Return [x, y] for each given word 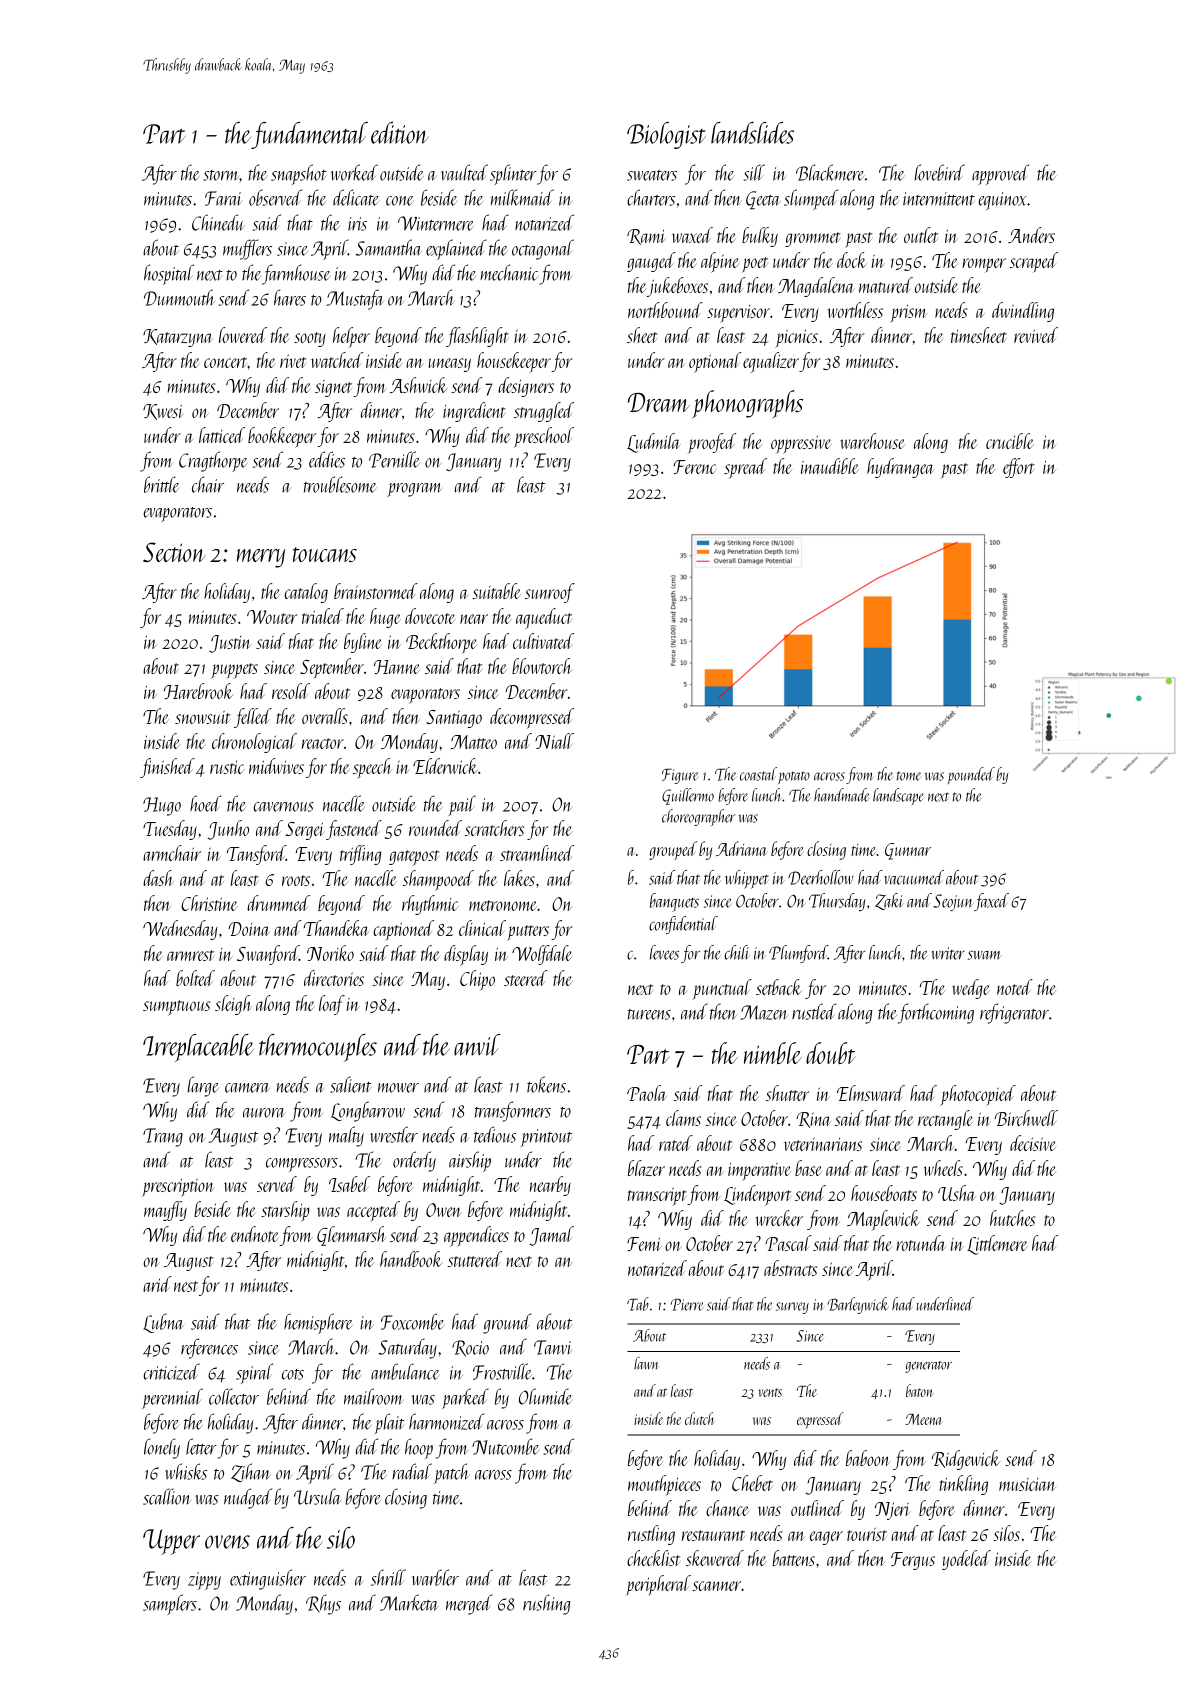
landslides [752, 133]
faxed [991, 902]
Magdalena [816, 287]
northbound [665, 310]
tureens [649, 1014]
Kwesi [163, 412]
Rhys [323, 1604]
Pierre [687, 1304]
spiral [254, 1373]
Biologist [666, 135]
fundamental [310, 135]
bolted [195, 978]
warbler [435, 1577]
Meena [923, 1419]
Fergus [913, 1561]
